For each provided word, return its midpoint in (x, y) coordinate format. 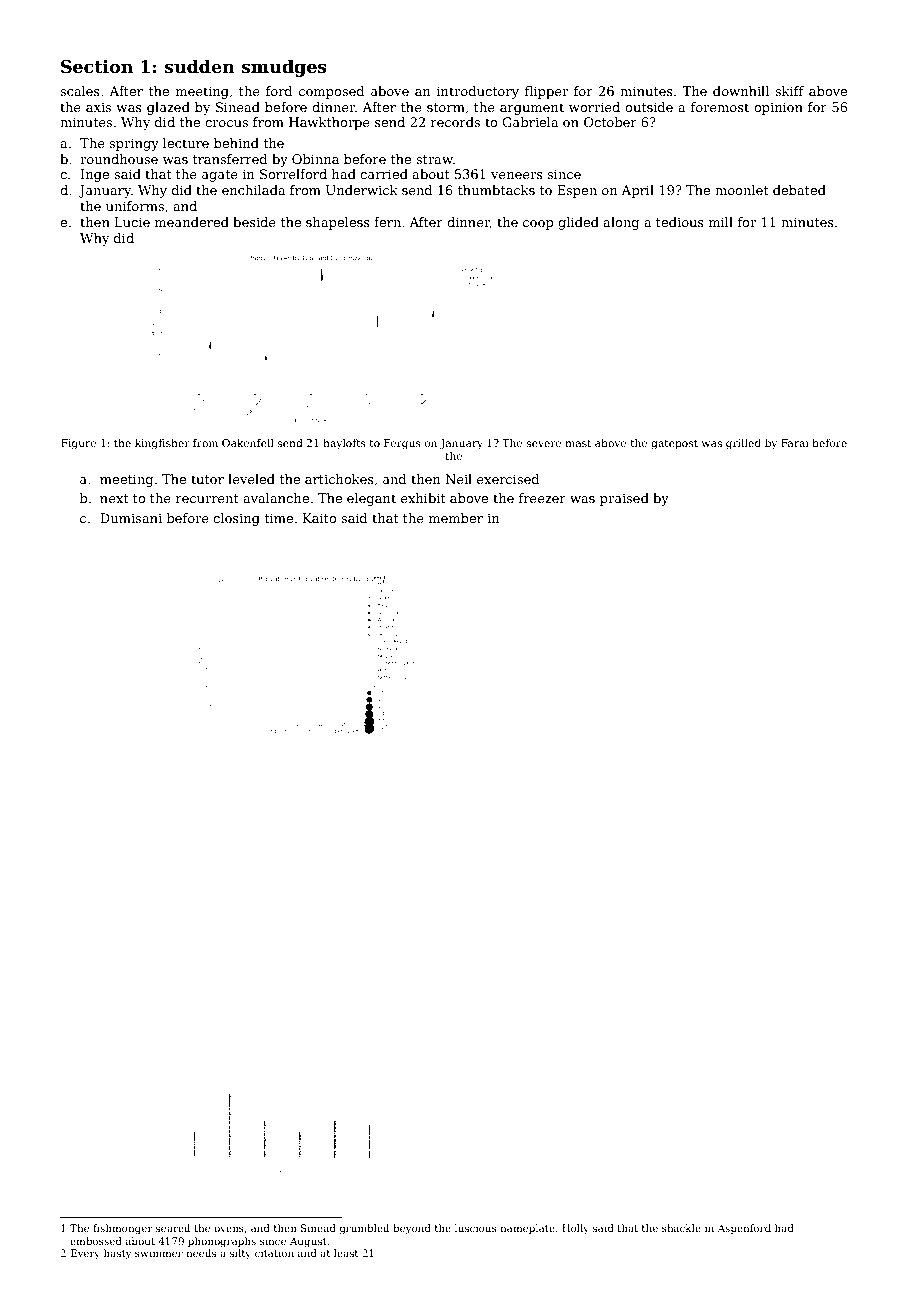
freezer (542, 498)
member (456, 518)
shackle (681, 1228)
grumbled (364, 1229)
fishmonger (123, 1229)
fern (387, 222)
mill (721, 222)
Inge (95, 175)
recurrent (207, 498)
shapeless (338, 223)
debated (799, 190)
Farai (795, 443)
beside (254, 222)
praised (624, 499)
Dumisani (131, 518)
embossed (96, 1241)
